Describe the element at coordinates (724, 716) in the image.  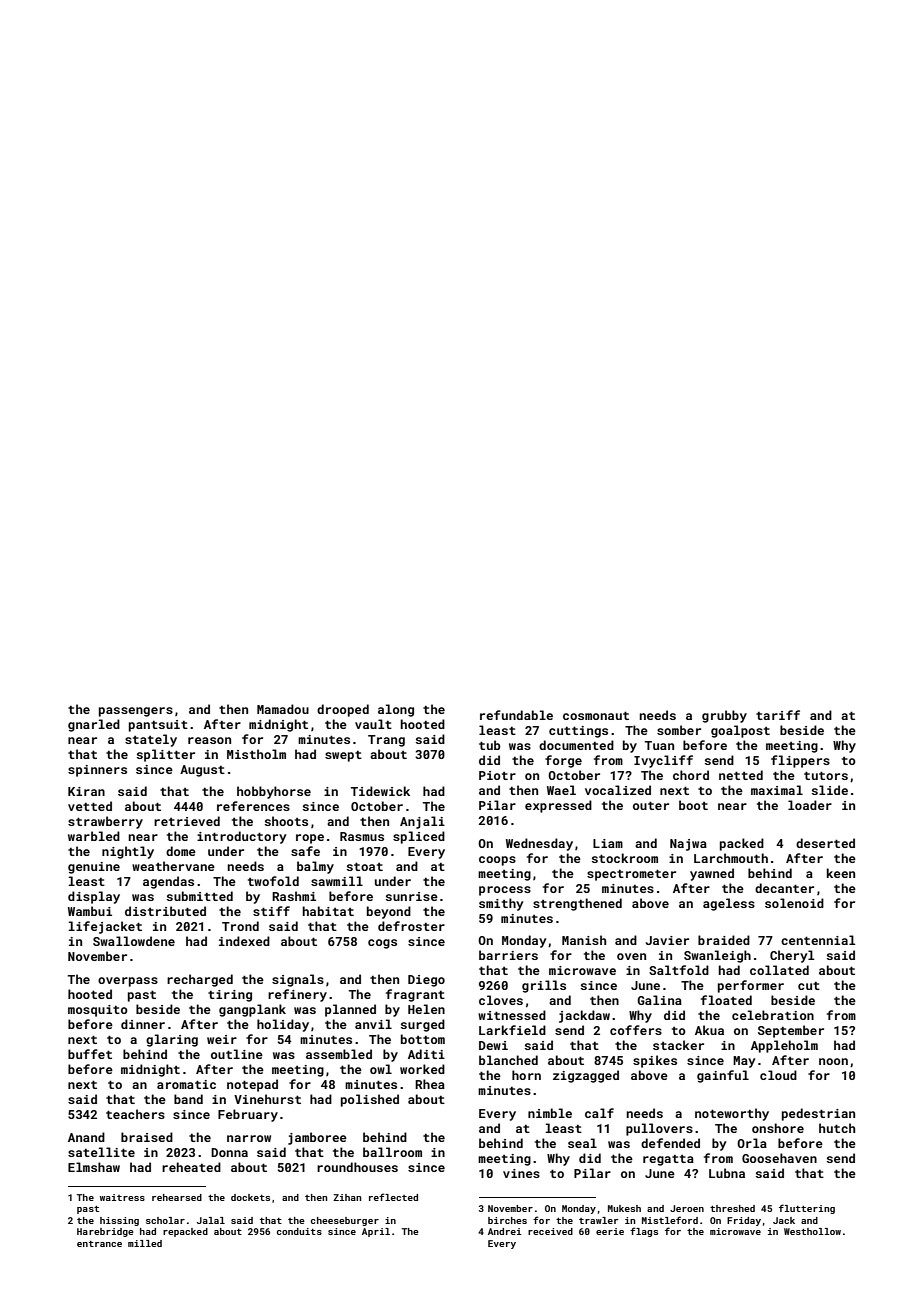
I see `grubby` at that location.
